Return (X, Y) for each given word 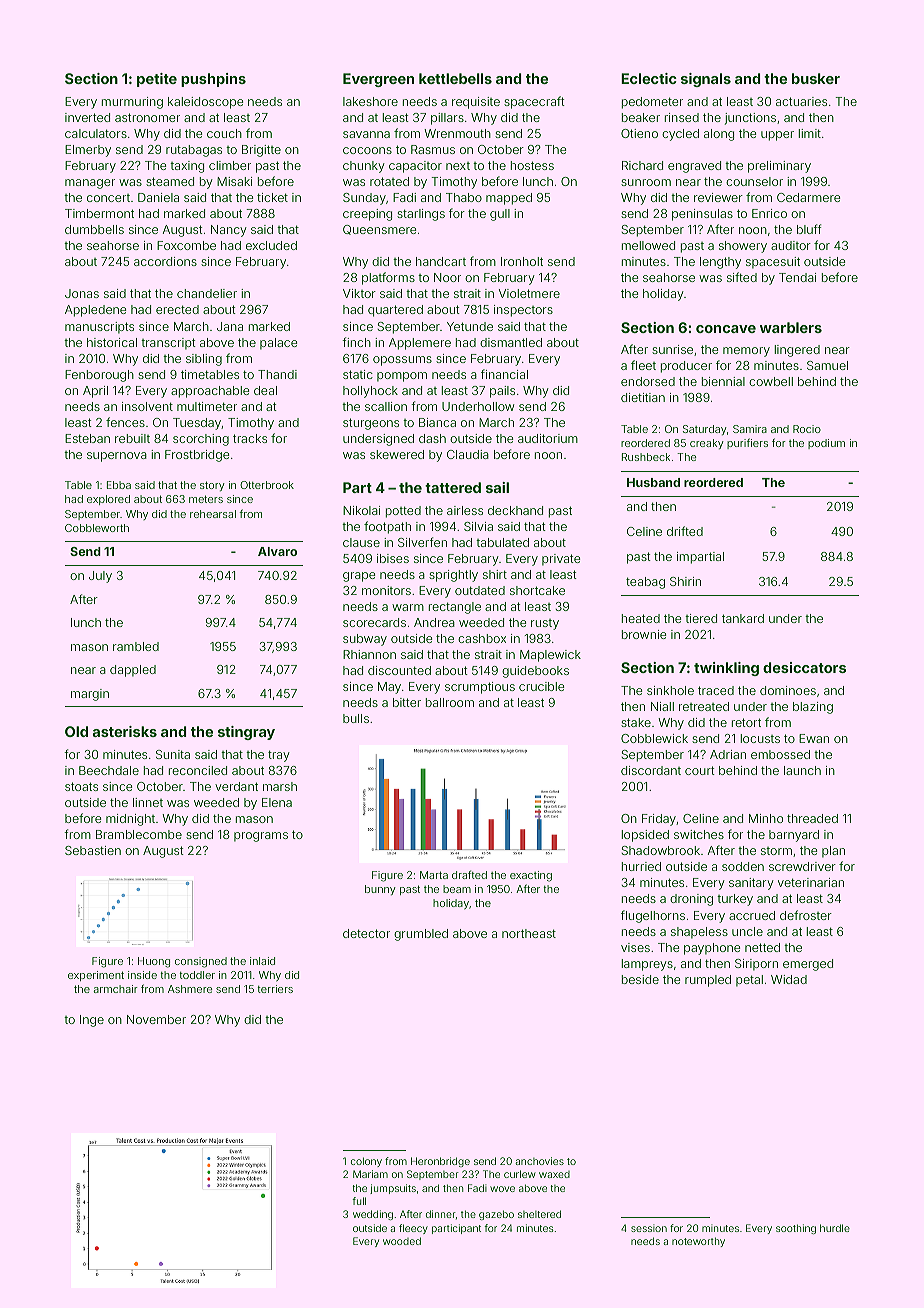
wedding (373, 1215)
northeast (529, 933)
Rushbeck (646, 457)
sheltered (539, 1214)
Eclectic (649, 78)
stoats (81, 786)
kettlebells (455, 78)
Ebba (119, 485)
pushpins (213, 80)
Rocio (807, 429)
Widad (789, 979)
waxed (554, 1174)
